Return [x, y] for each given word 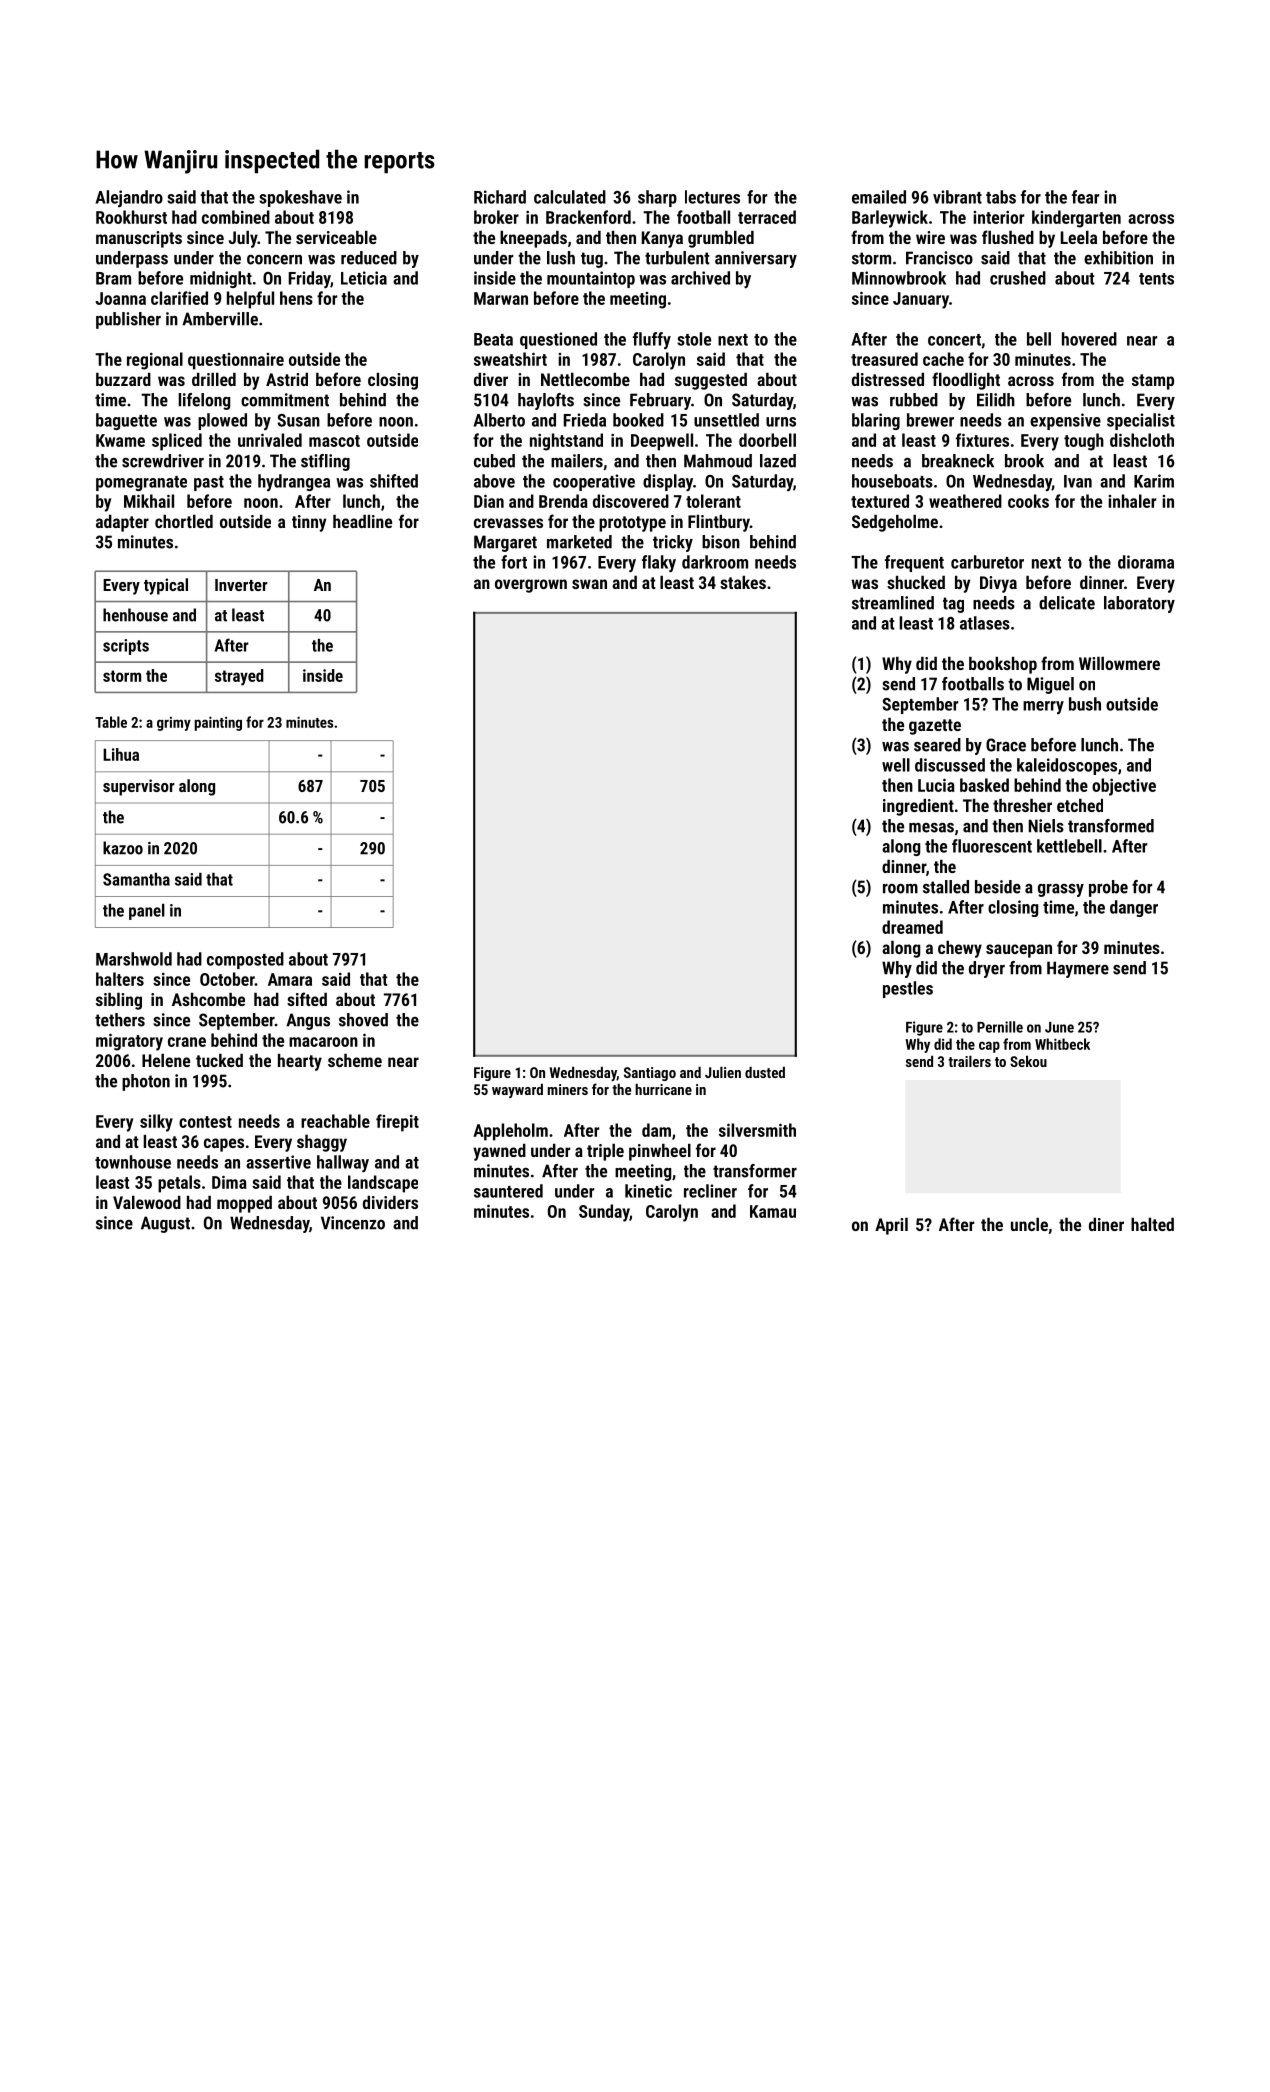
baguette [126, 421]
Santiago [650, 1074]
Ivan [1078, 481]
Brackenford [588, 217]
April [891, 1226]
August [165, 1224]
